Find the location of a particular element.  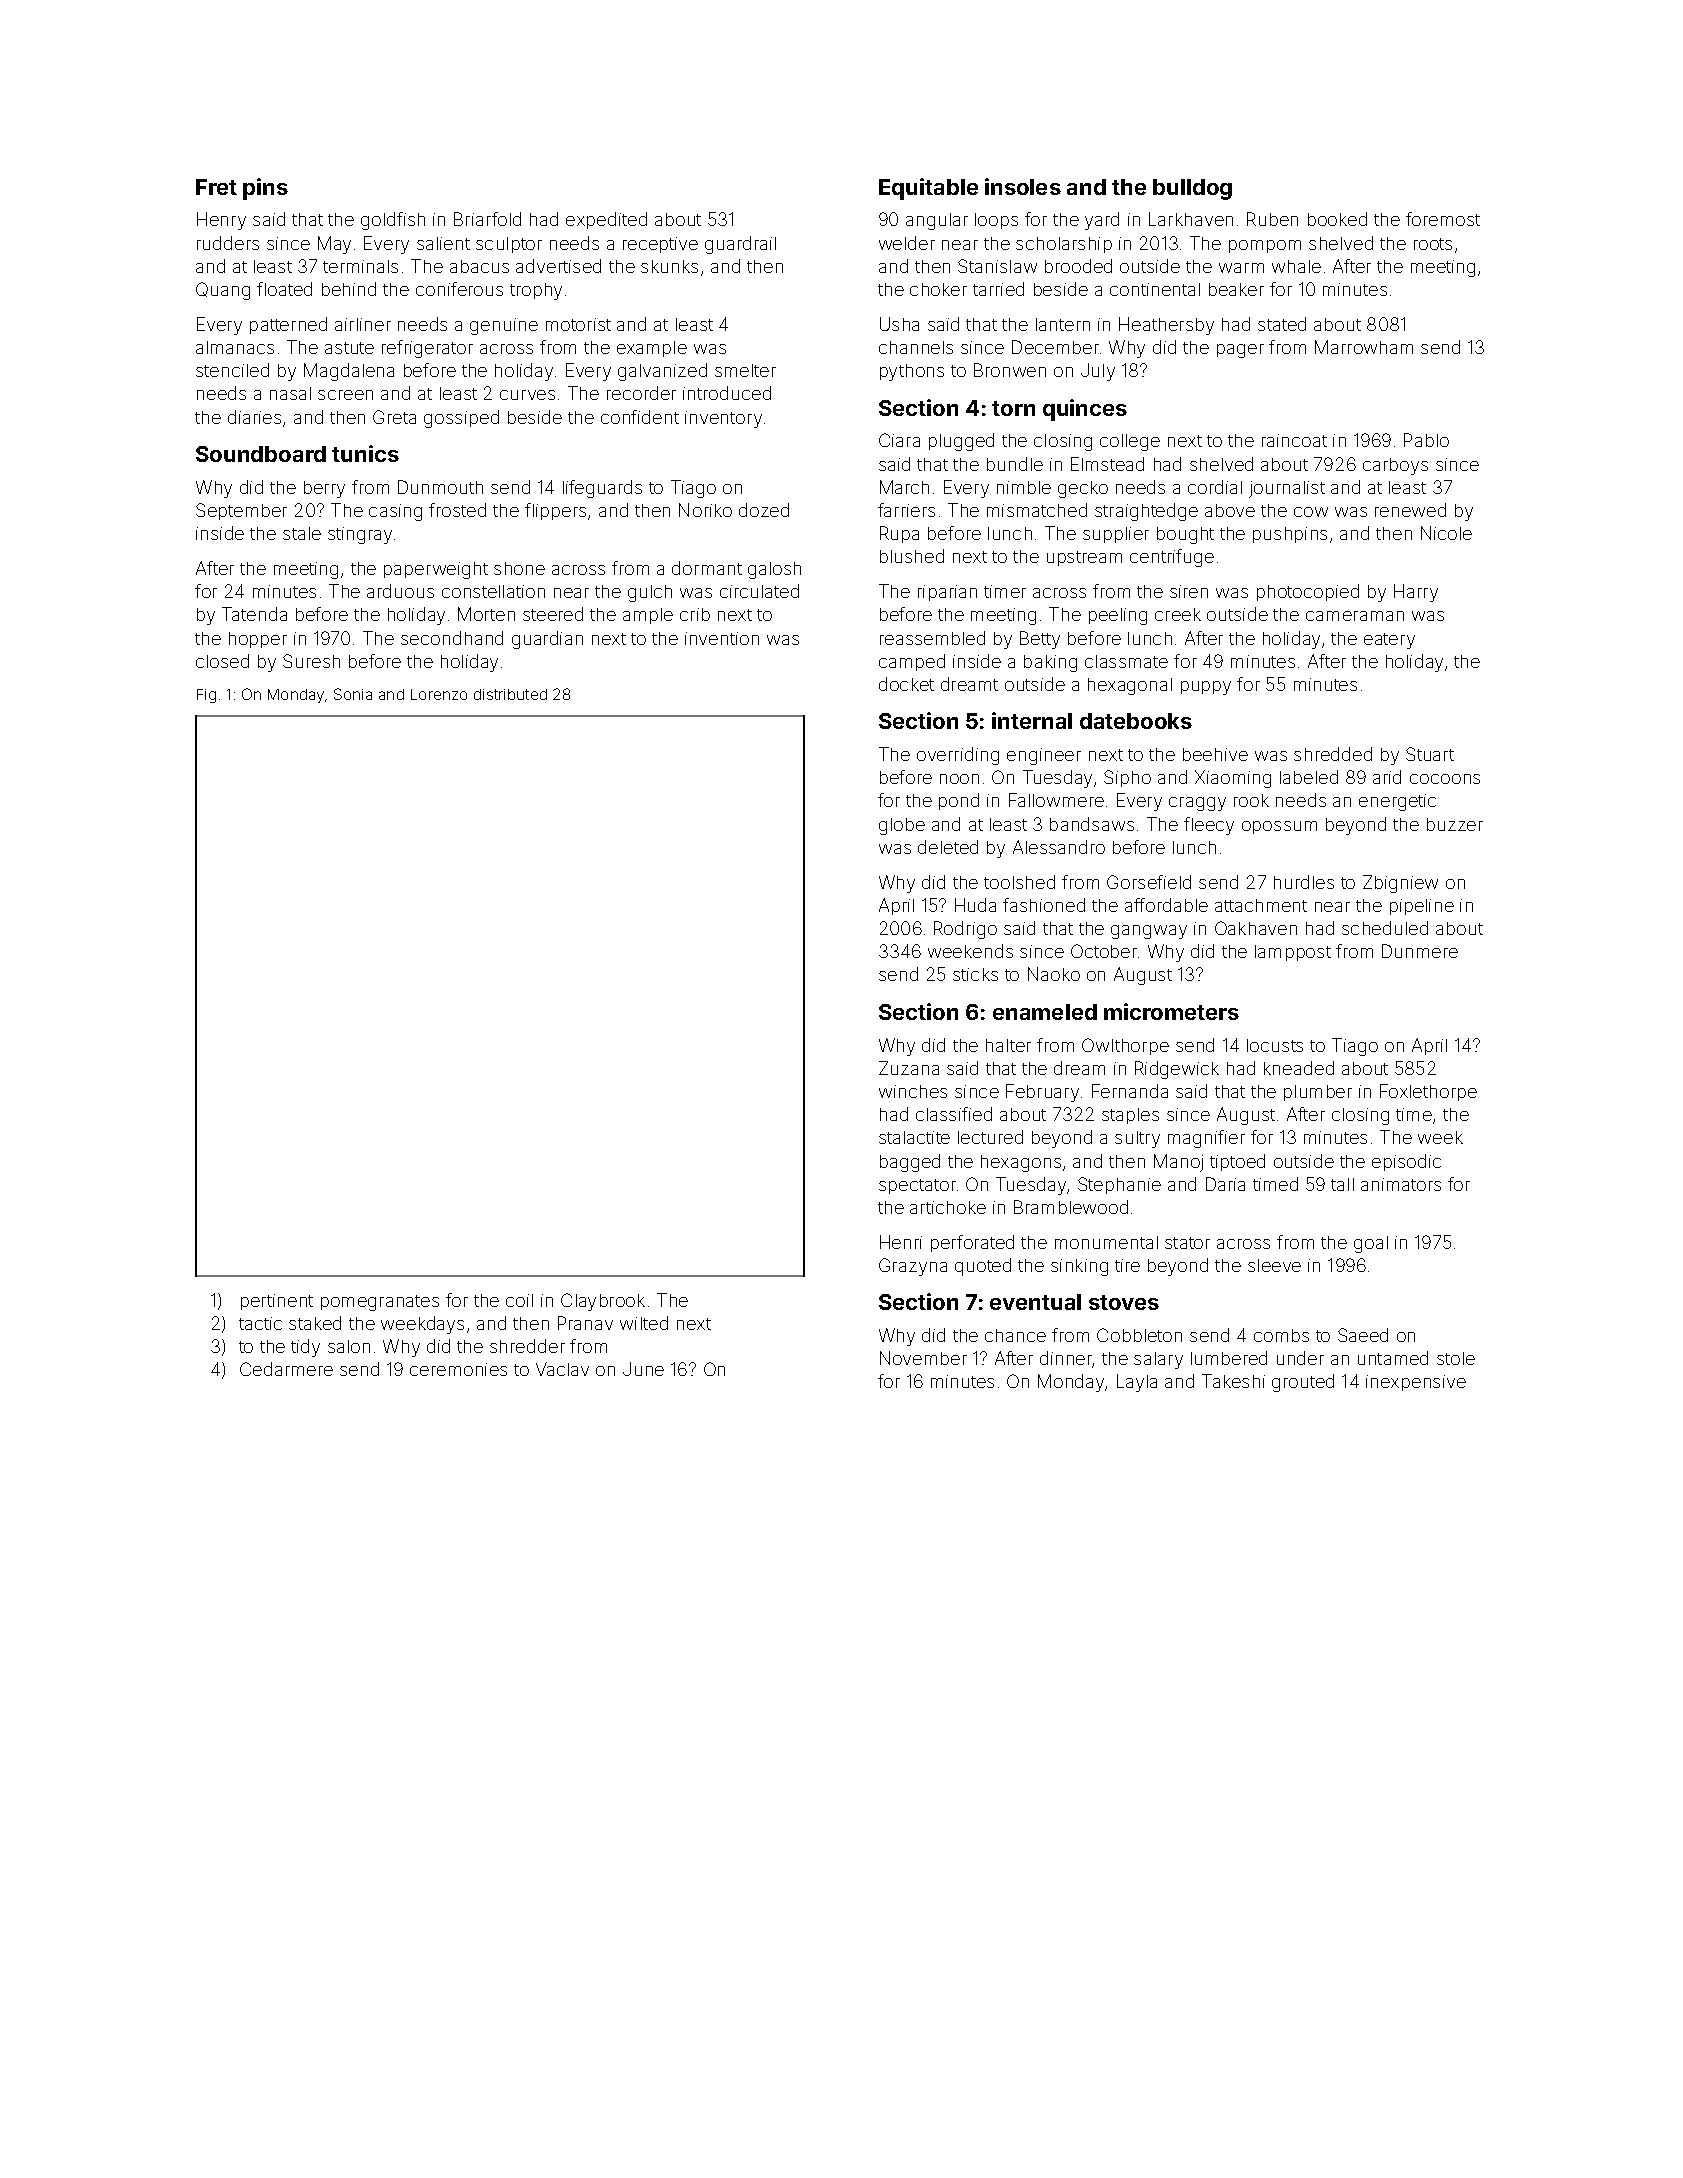

November is located at coordinates (923, 1358).
